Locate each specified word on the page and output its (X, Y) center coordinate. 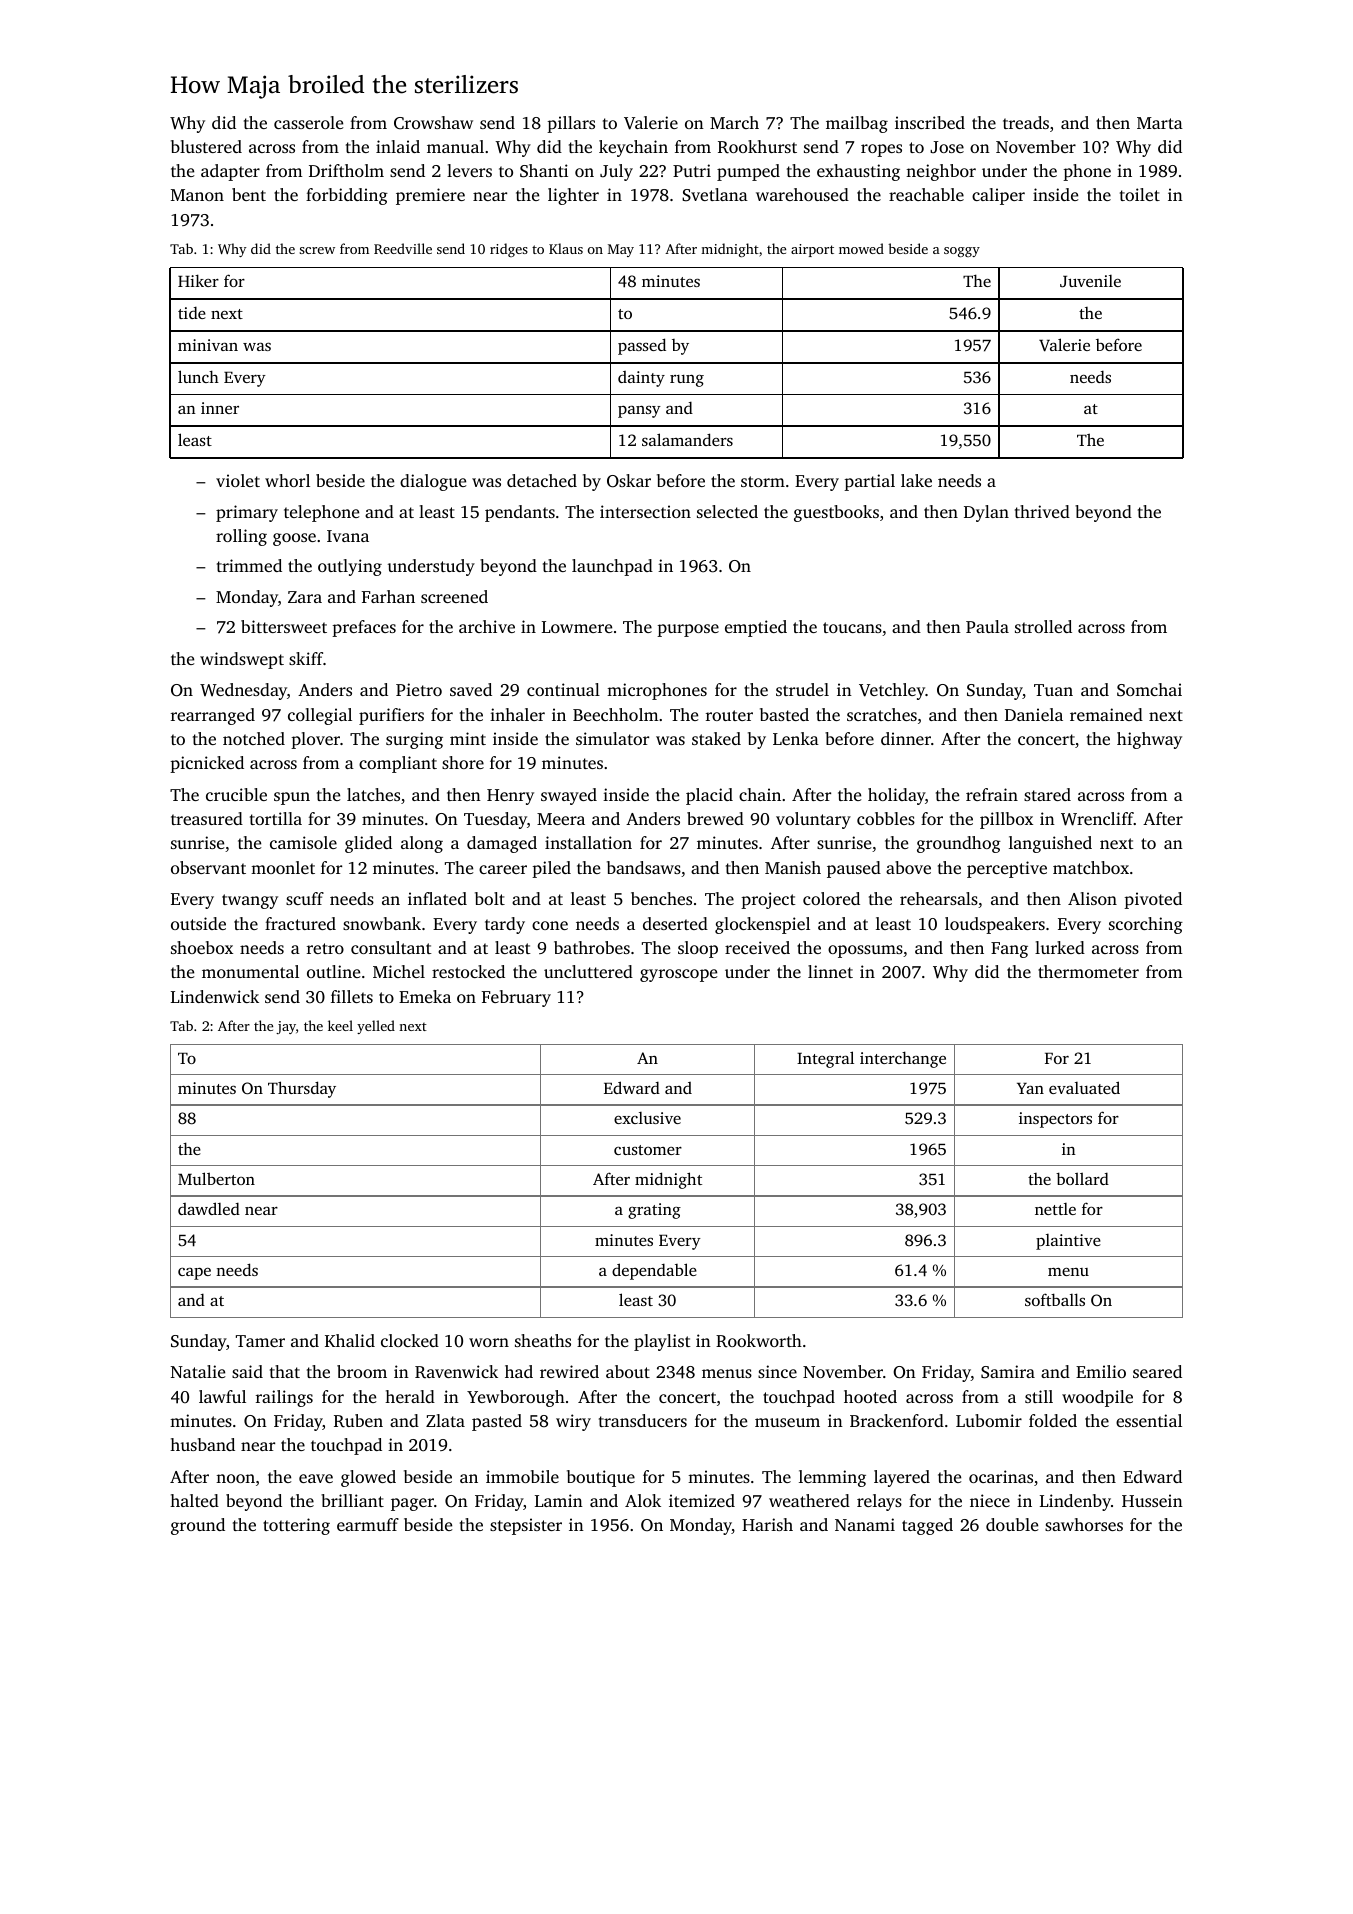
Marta (1160, 123)
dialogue (433, 482)
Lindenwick (215, 996)
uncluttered (588, 971)
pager (412, 1504)
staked (716, 738)
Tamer (260, 1341)
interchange (903, 1059)
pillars (571, 124)
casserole (308, 122)
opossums (865, 951)
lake (916, 480)
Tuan (1053, 690)
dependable (654, 1271)
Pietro (419, 689)
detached (542, 480)
